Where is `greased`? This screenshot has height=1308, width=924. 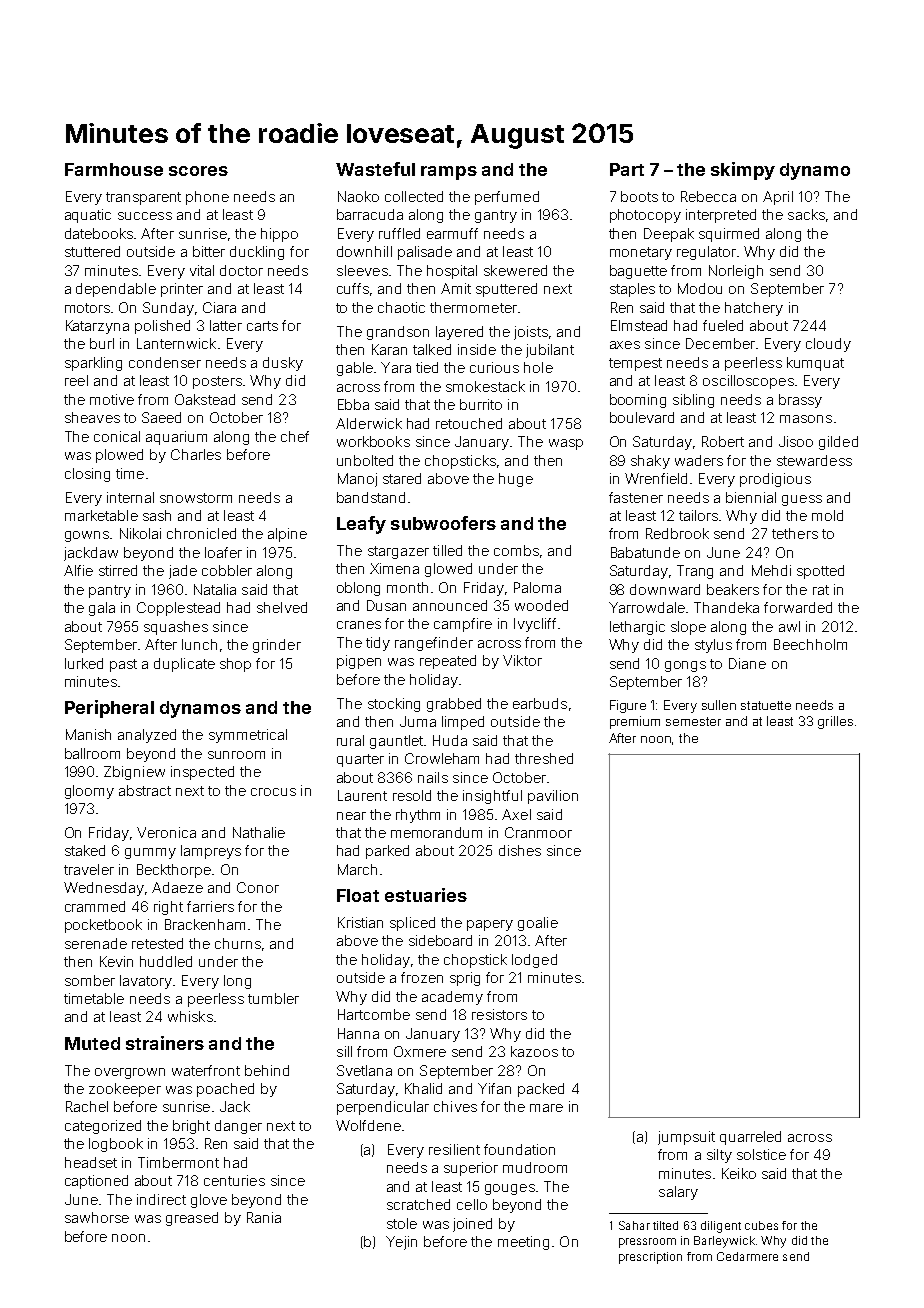
greased is located at coordinates (192, 1219).
